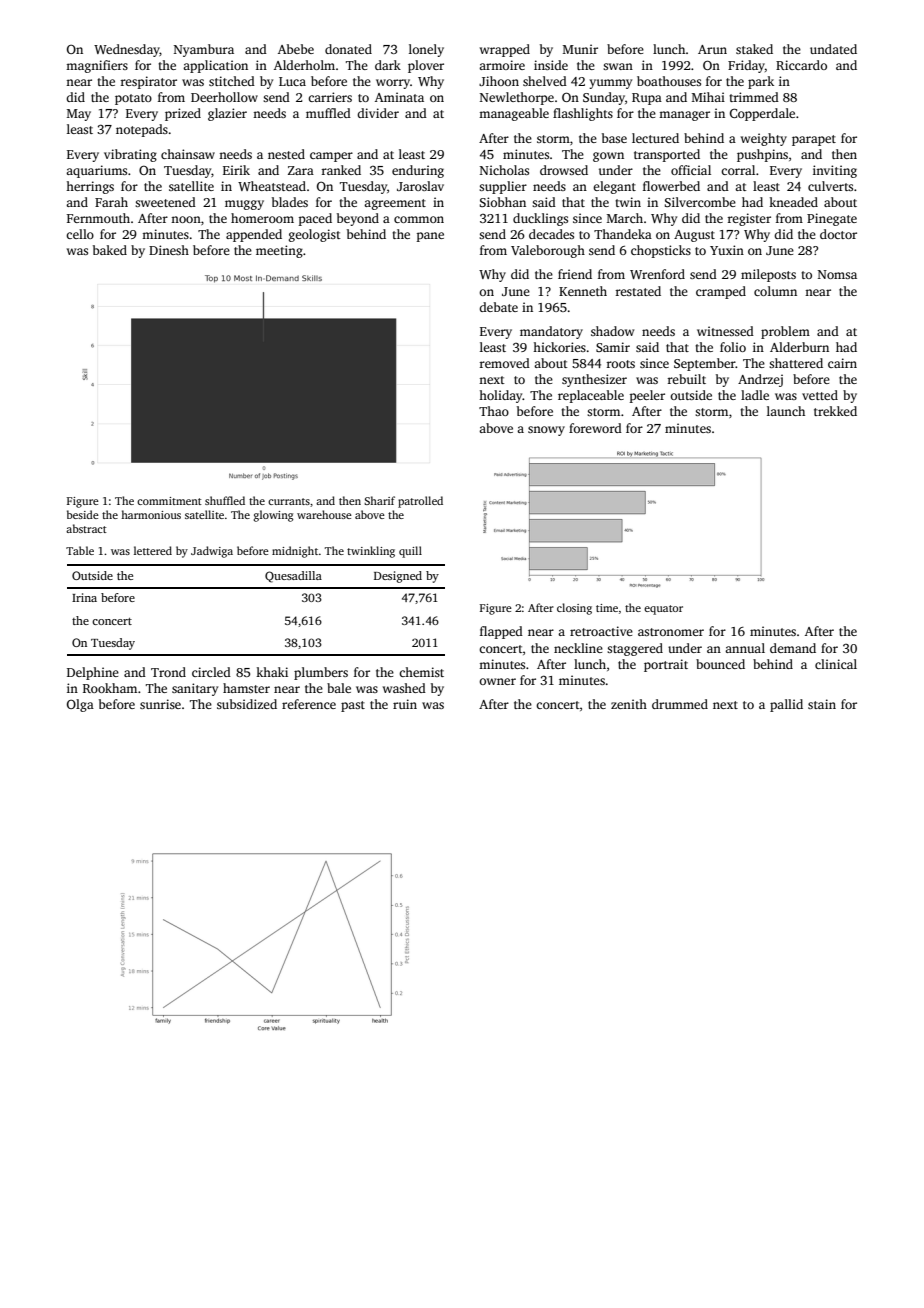 Image resolution: width=924 pixels, height=1308 pixels. What do you see at coordinates (786, 411) in the image?
I see `launch` at bounding box center [786, 411].
